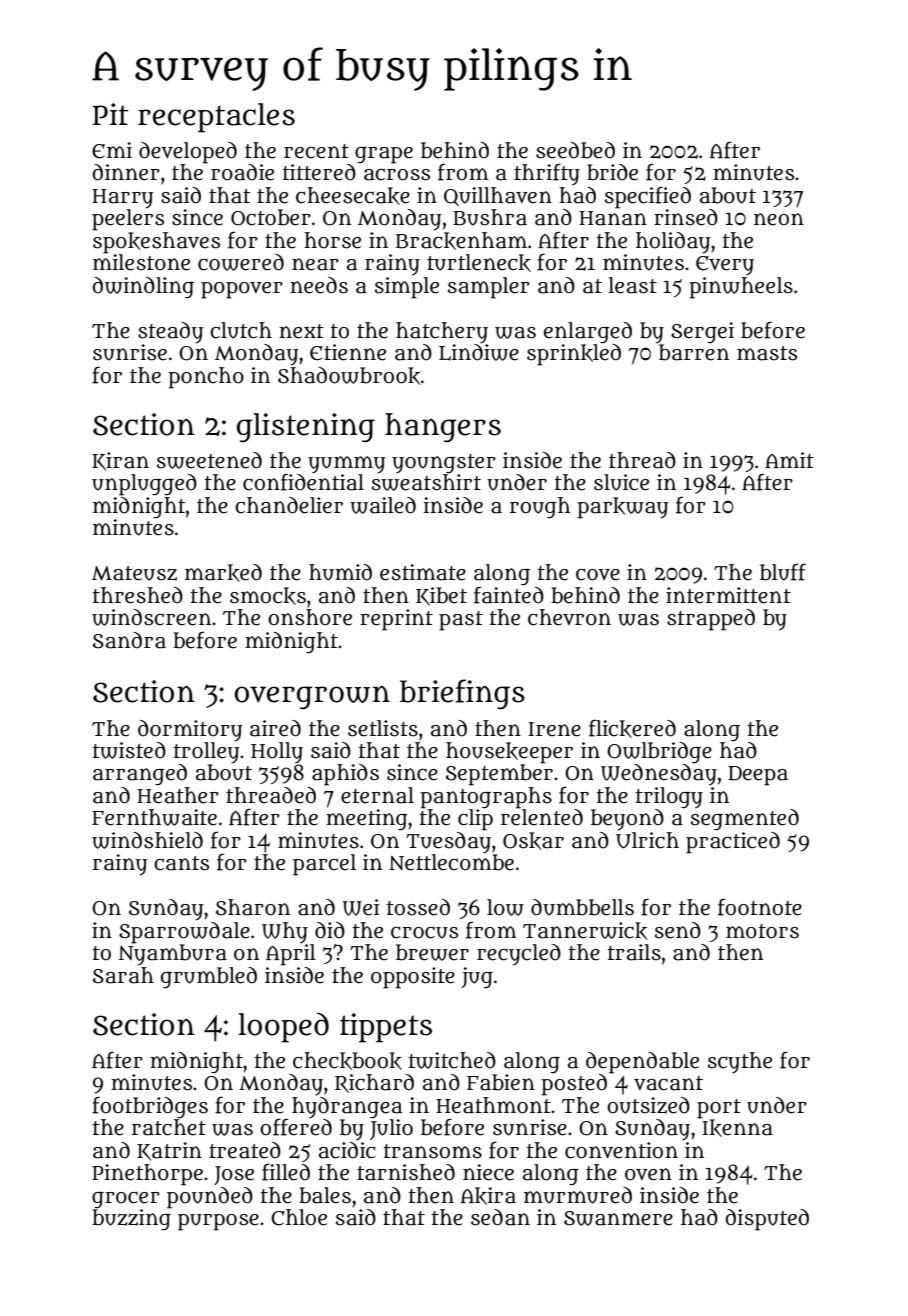 The image size is (908, 1316). Describe the element at coordinates (275, 728) in the screenshot. I see `aired` at that location.
